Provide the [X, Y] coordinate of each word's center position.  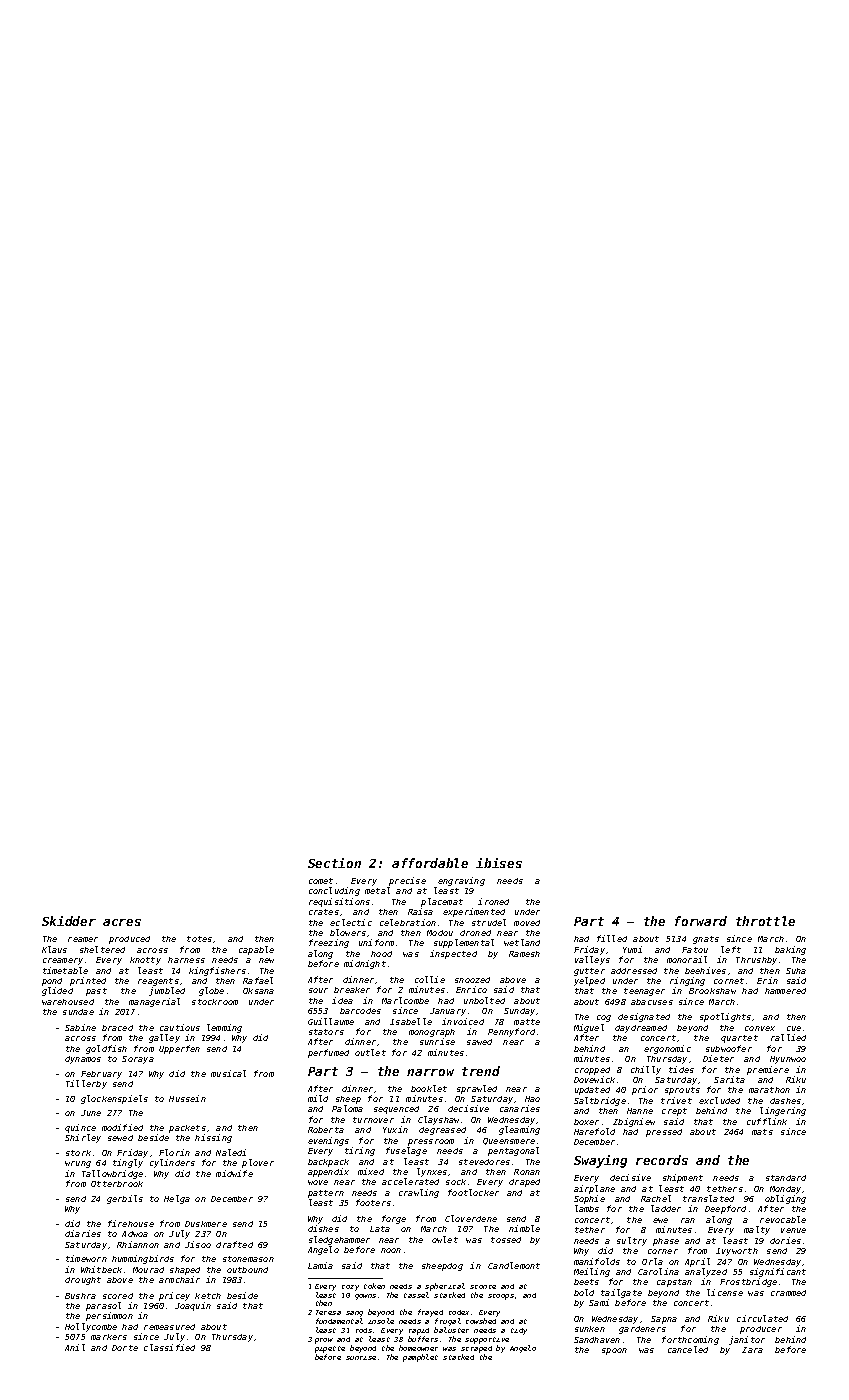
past [96, 992]
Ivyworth [737, 1252]
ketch [208, 1296]
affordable [430, 863]
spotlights [725, 1017]
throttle [765, 921]
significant [778, 1272]
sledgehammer [339, 1240]
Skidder [69, 921]
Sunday [519, 1012]
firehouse [131, 1223]
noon [391, 1250]
